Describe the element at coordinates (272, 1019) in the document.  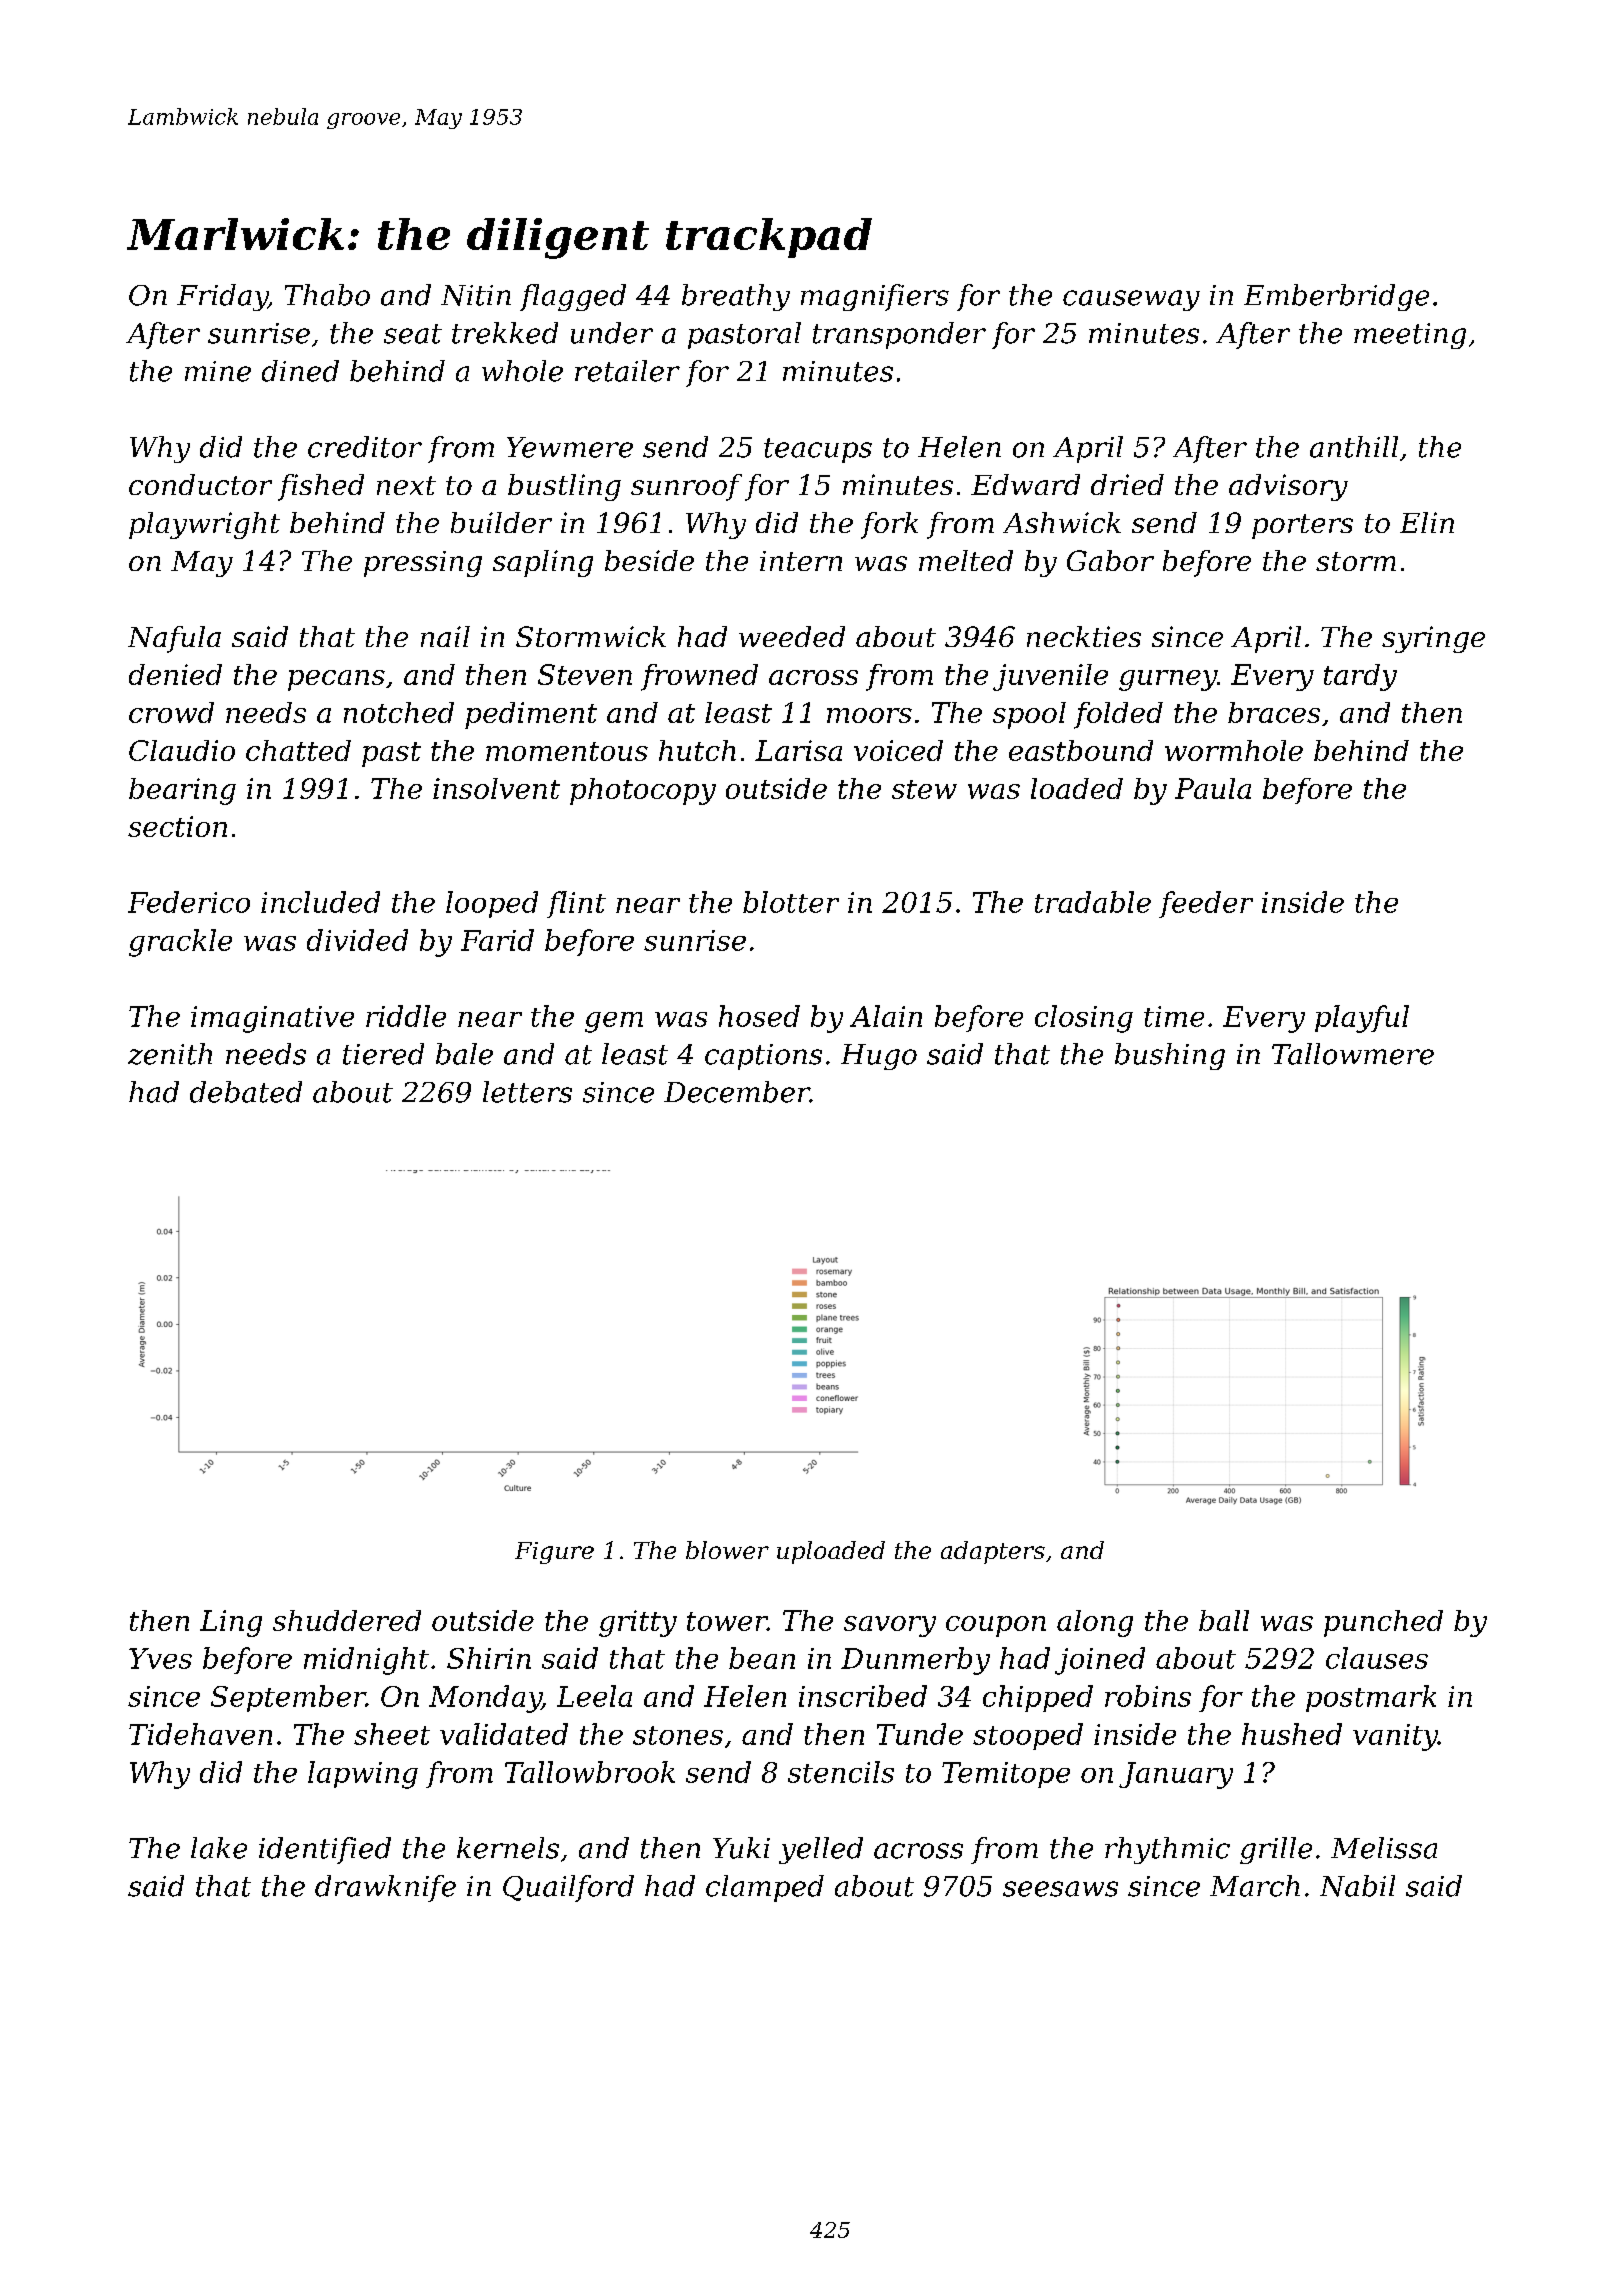
I see `imaginative` at that location.
